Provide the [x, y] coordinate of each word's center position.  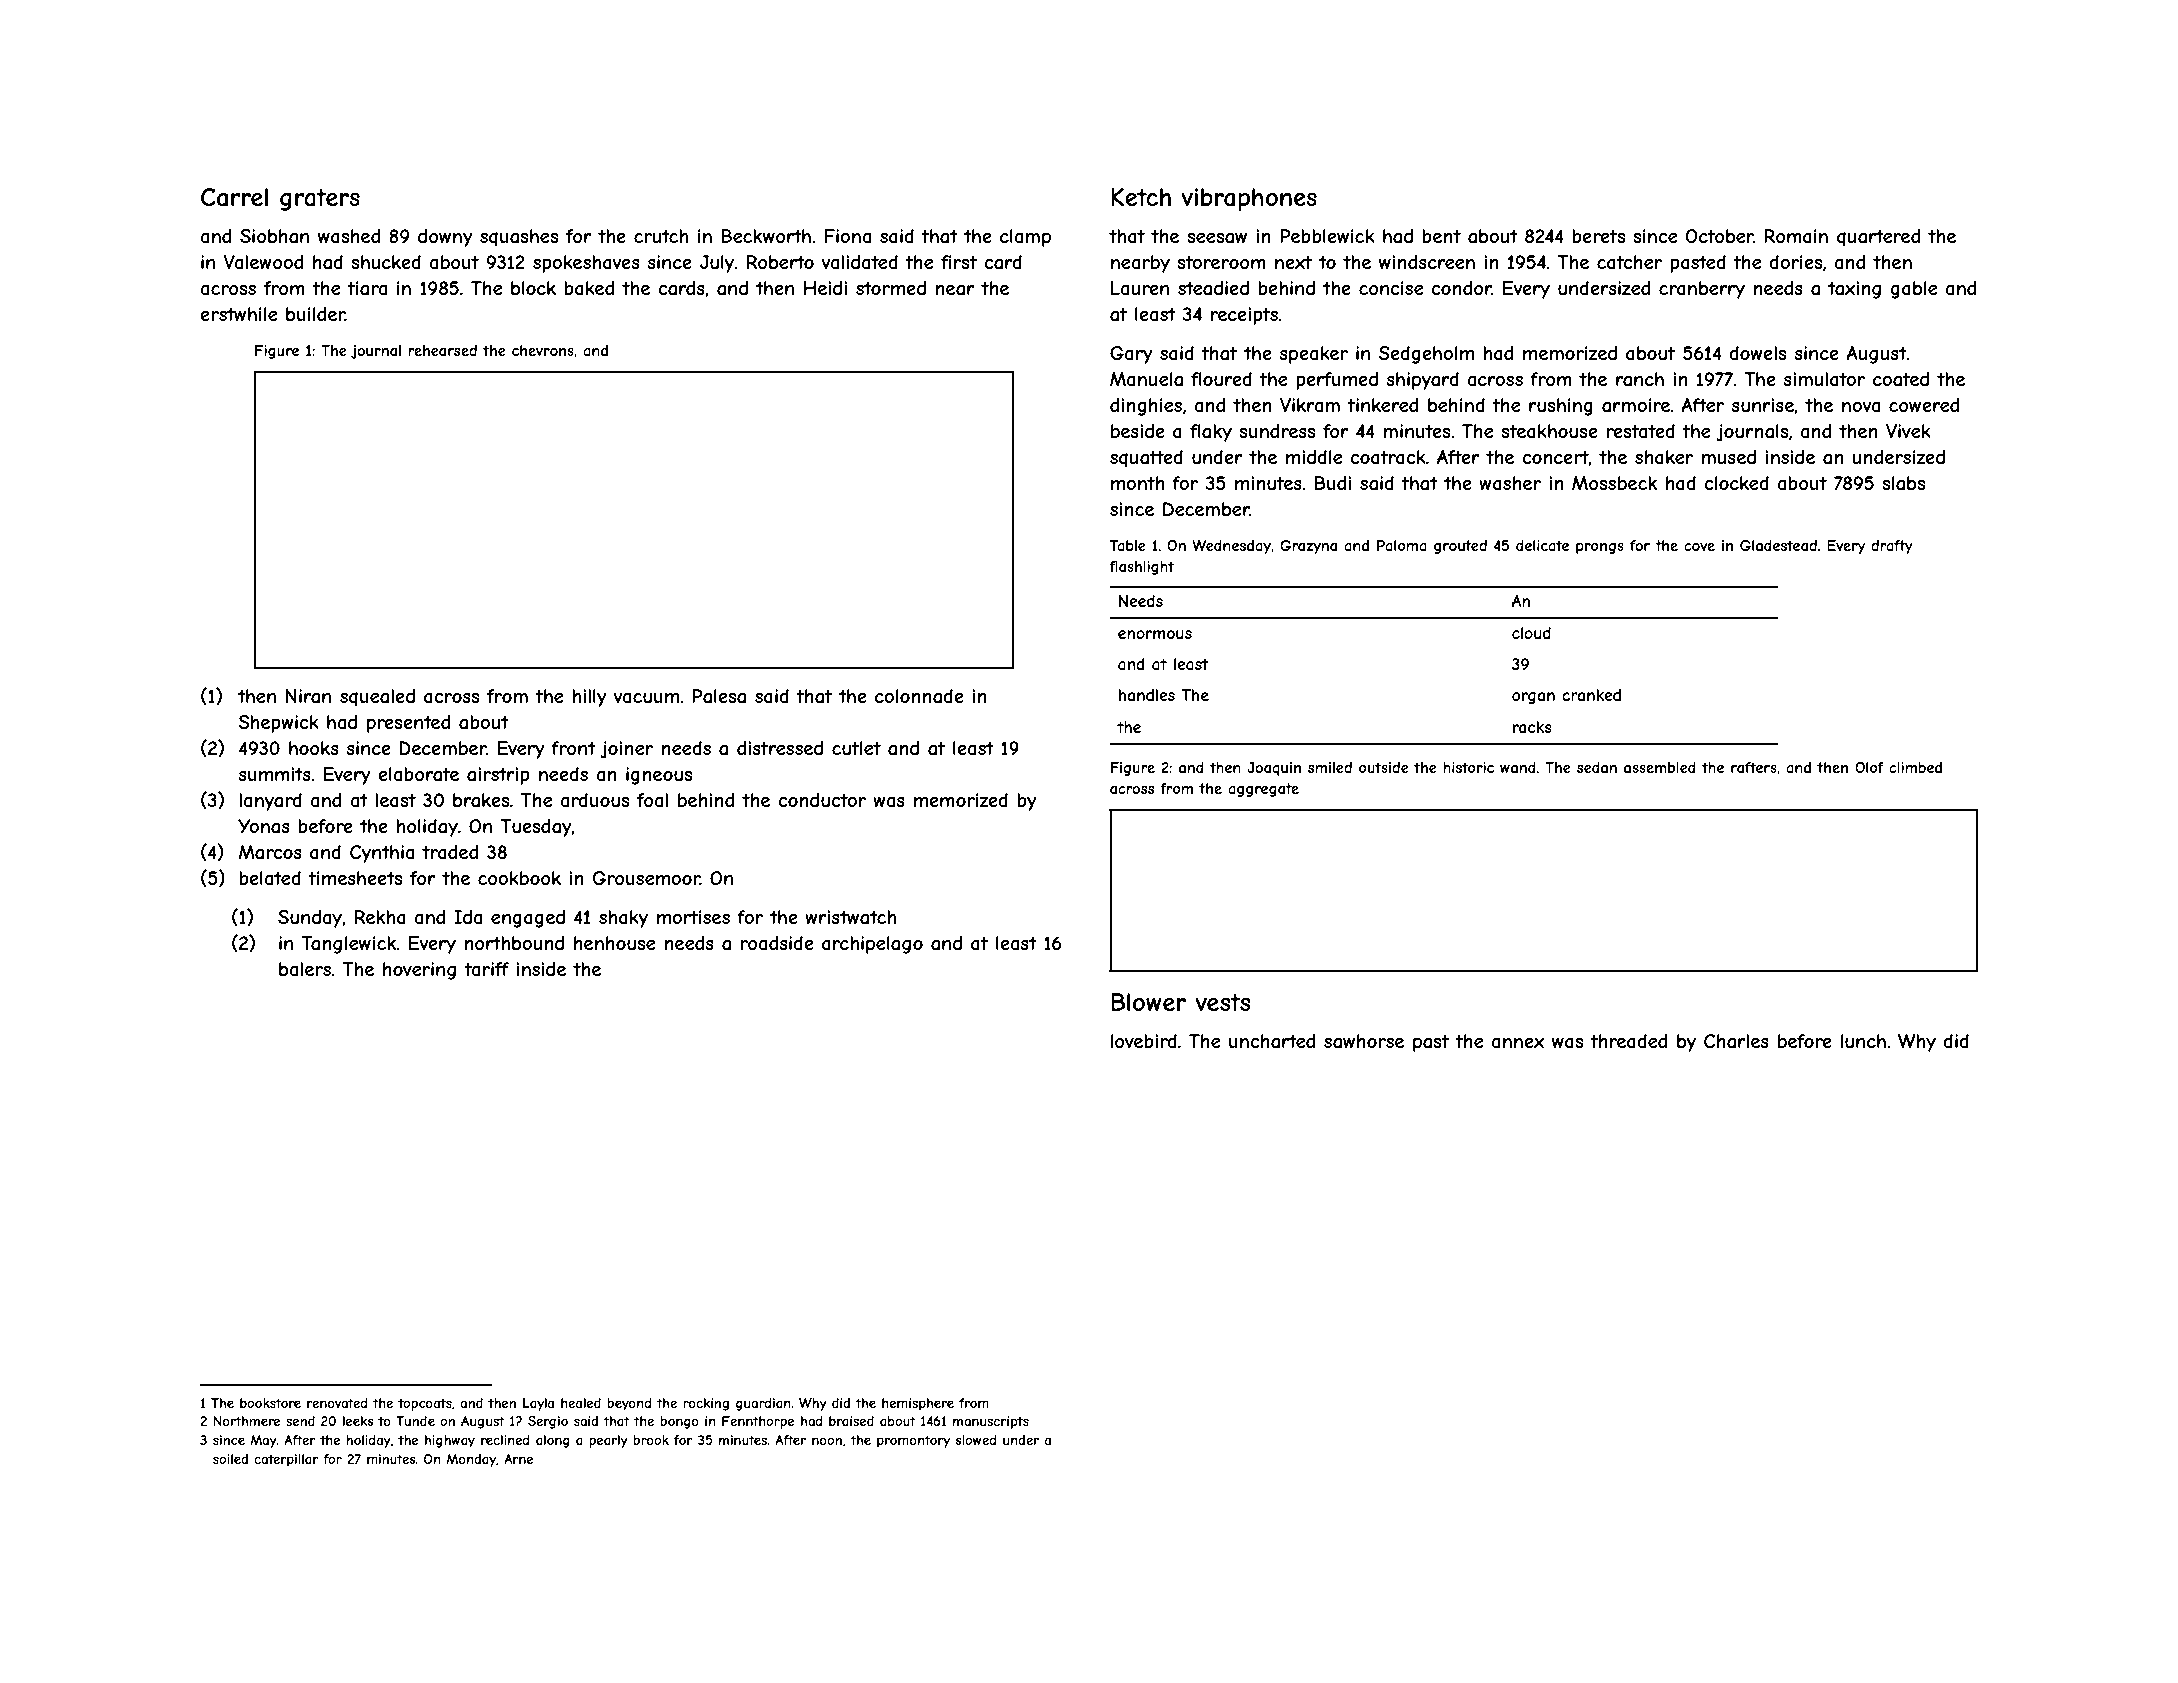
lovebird [1144, 1041]
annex [1517, 1043]
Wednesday [1231, 547]
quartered [1878, 238]
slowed [976, 1440]
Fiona [847, 236]
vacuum [646, 698]
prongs [1600, 548]
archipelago [872, 945]
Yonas [264, 826]
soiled [230, 1459]
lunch [1863, 1041]
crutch [661, 236]
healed [581, 1403]
